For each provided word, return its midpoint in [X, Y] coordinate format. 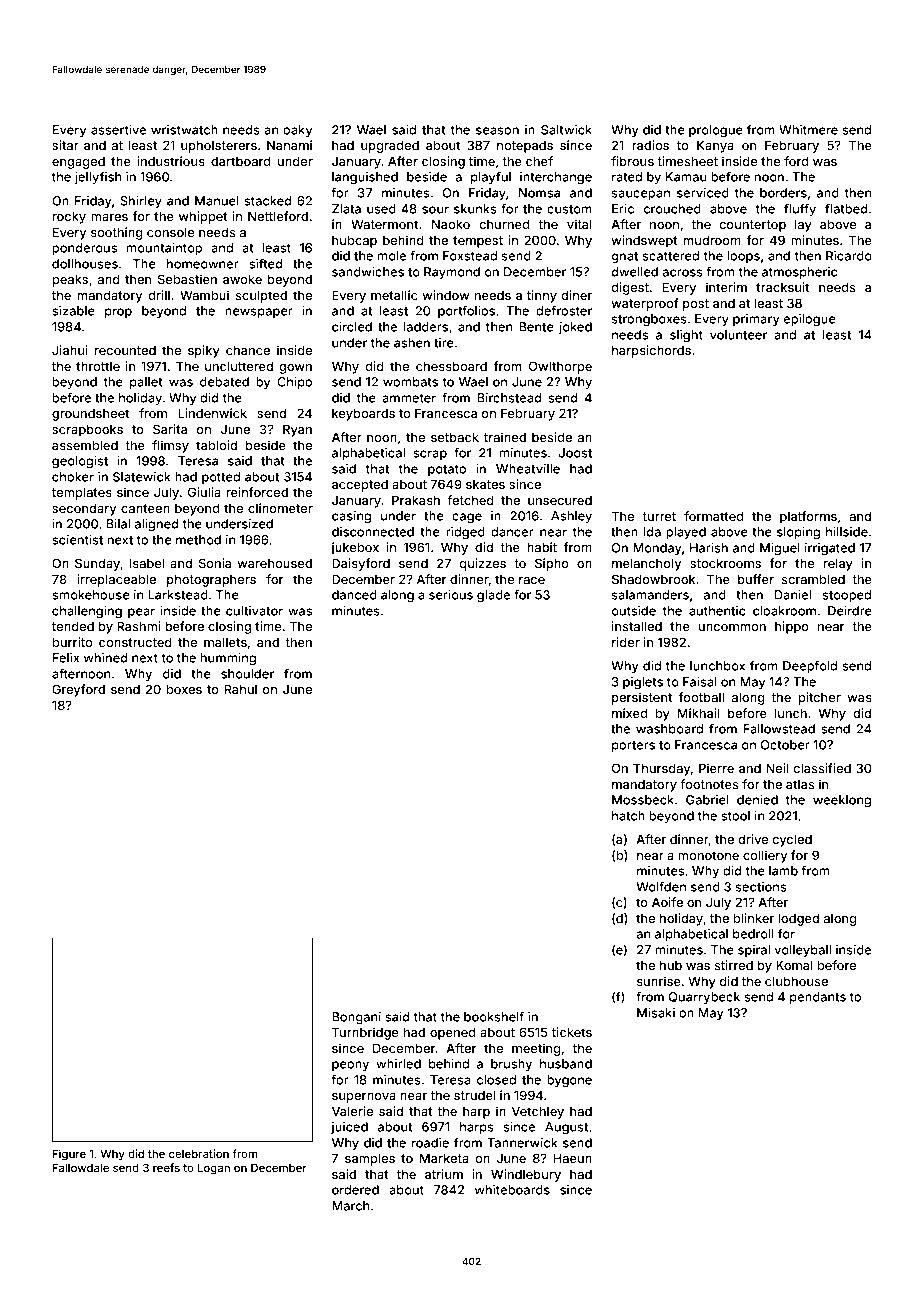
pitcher [819, 698]
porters [633, 746]
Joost [575, 453]
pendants [818, 998]
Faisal [700, 682]
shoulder [247, 674]
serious [451, 595]
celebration [199, 1153]
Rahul [240, 689]
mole [391, 256]
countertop [752, 226]
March [351, 1206]
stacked [267, 201]
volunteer [738, 335]
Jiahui [70, 350]
